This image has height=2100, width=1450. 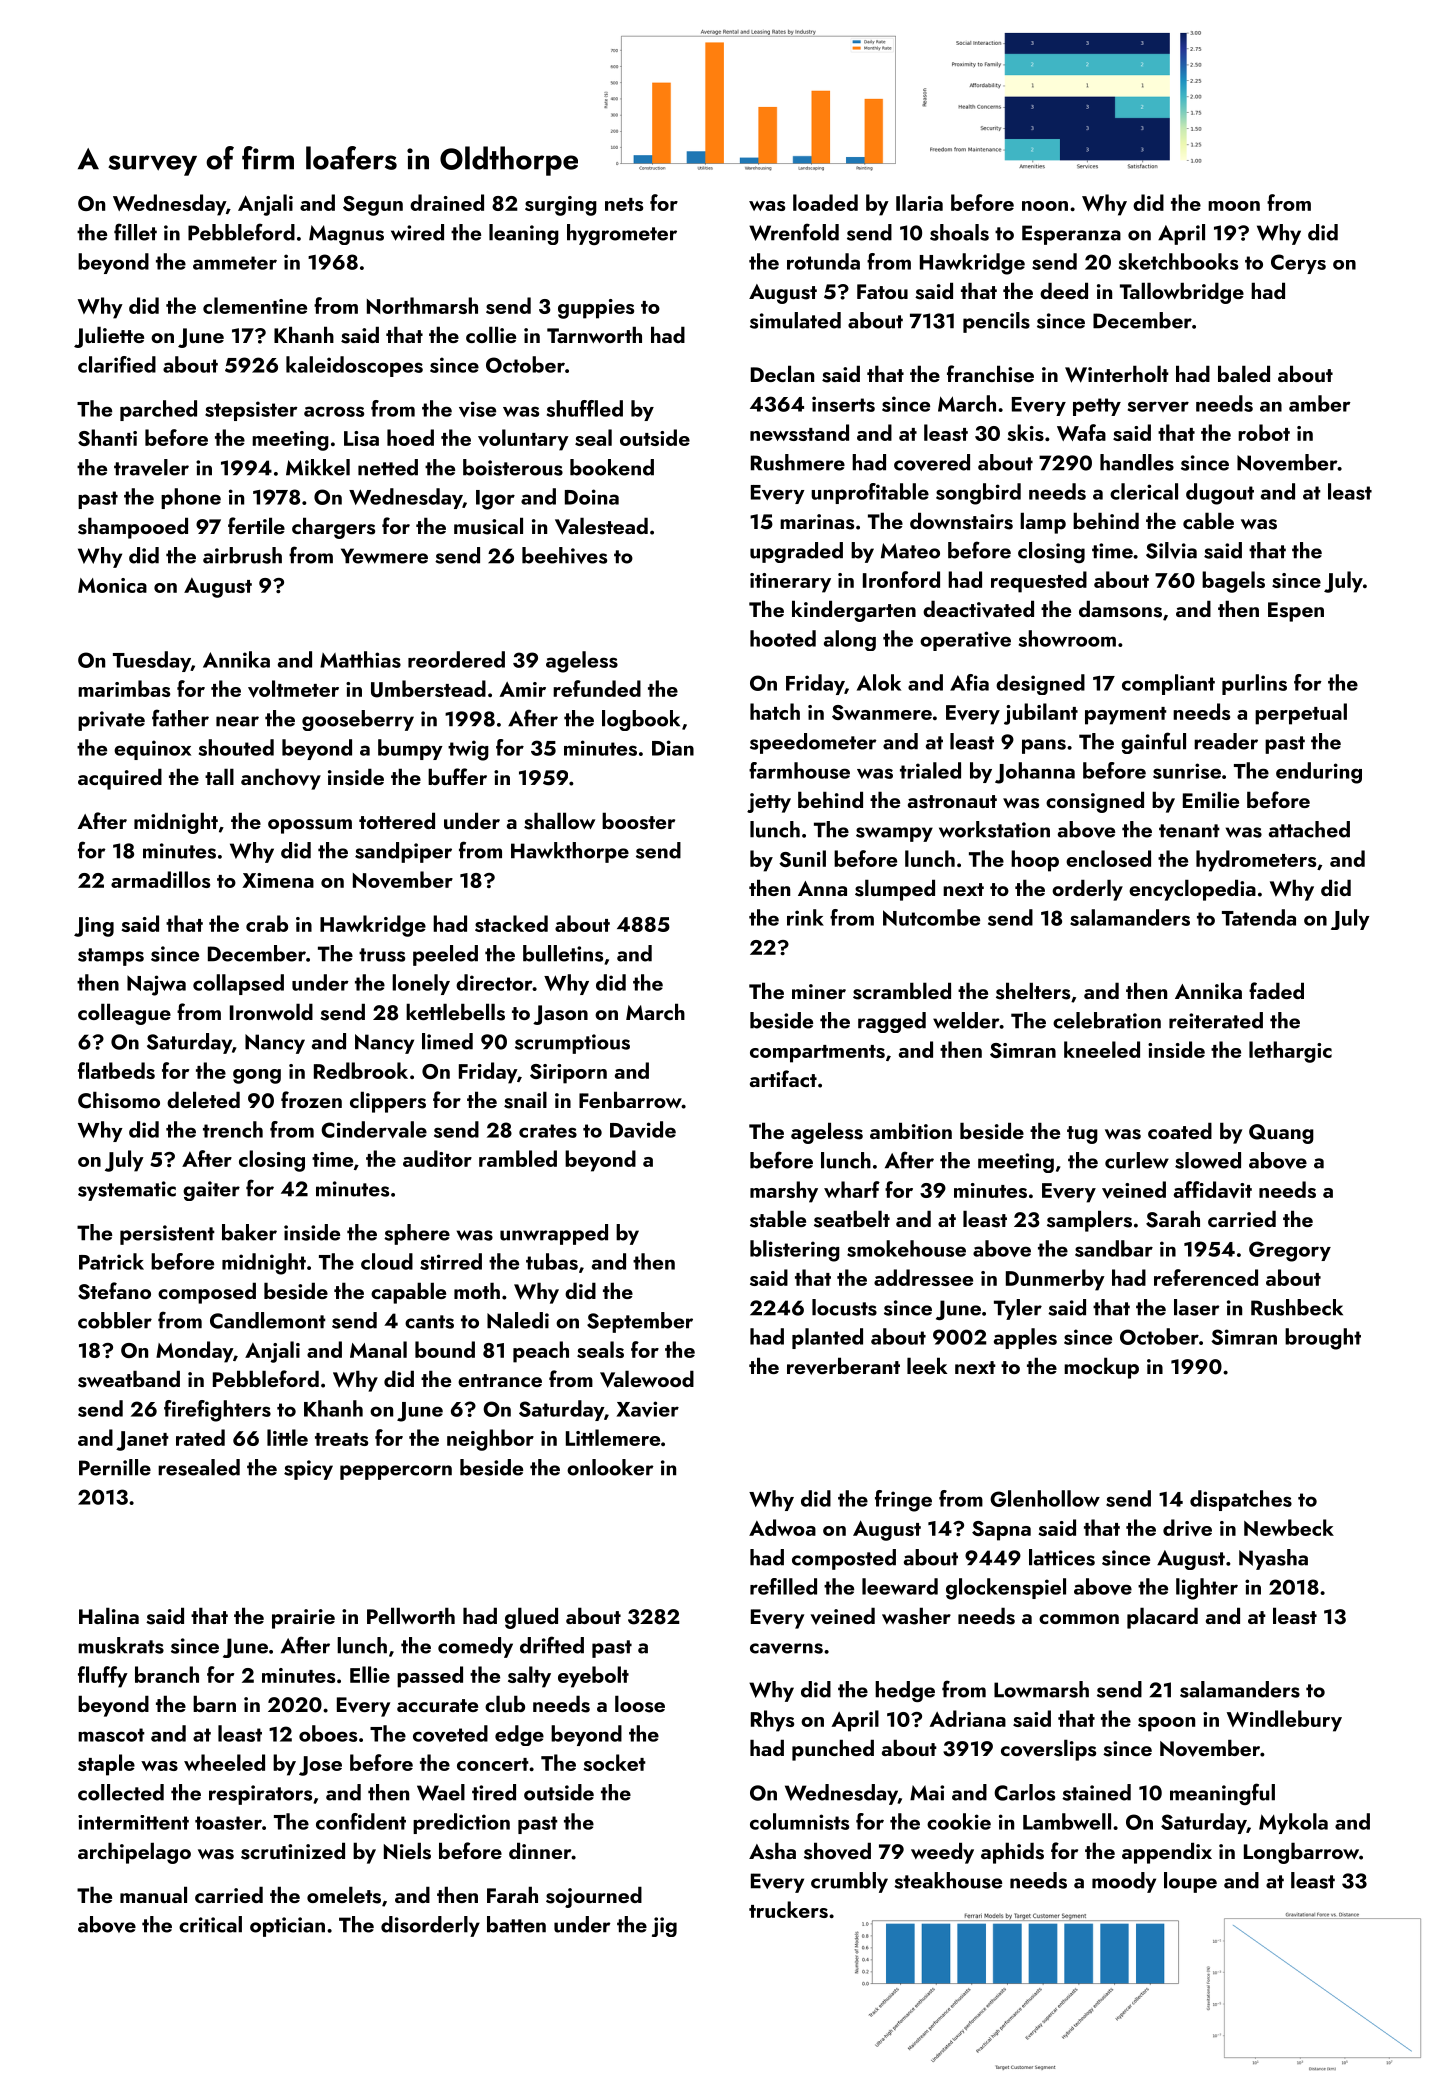 What do you see at coordinates (965, 641) in the image?
I see `operative` at bounding box center [965, 641].
